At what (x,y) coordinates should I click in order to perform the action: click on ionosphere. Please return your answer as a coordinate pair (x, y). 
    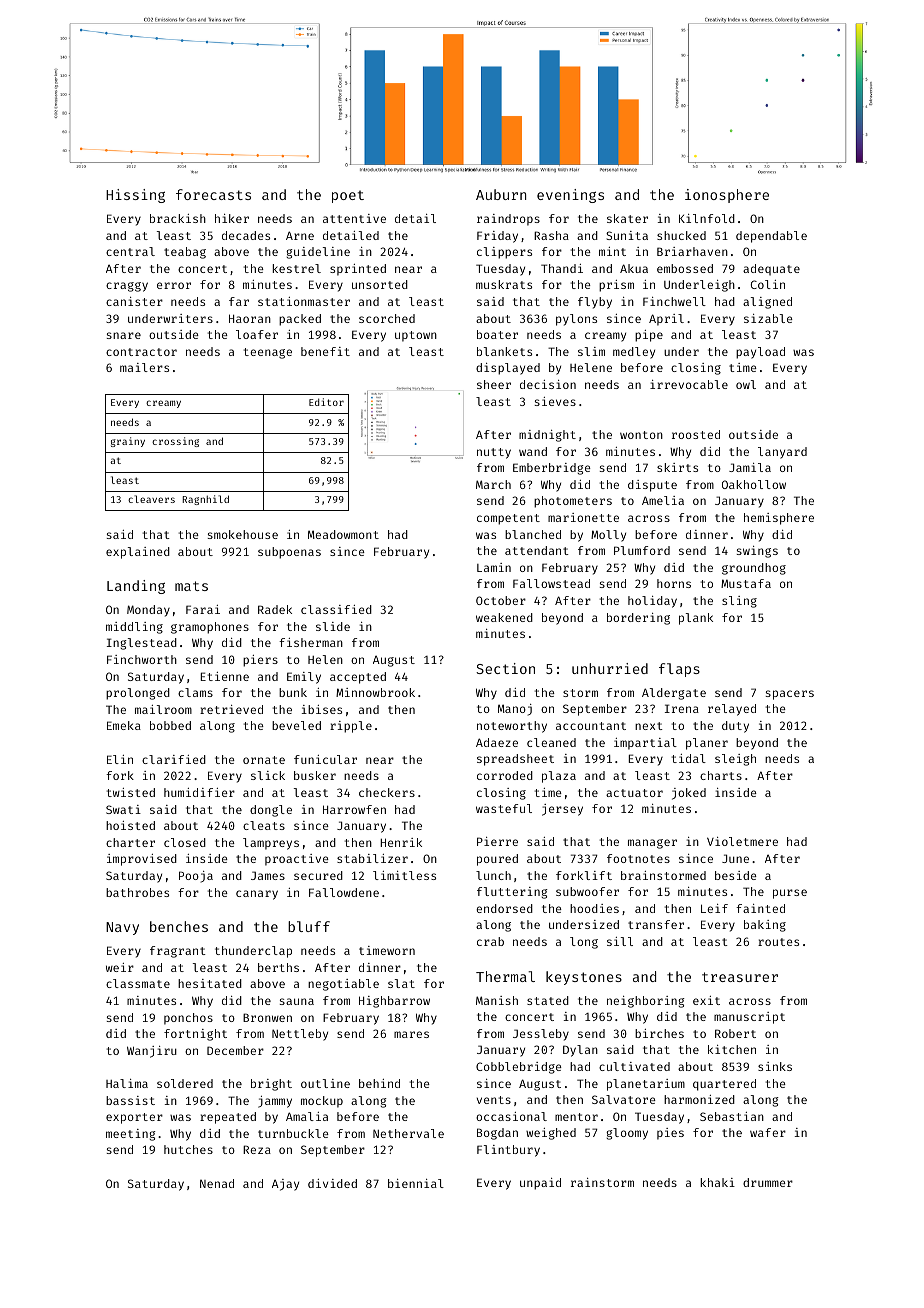
    Looking at the image, I should click on (727, 196).
